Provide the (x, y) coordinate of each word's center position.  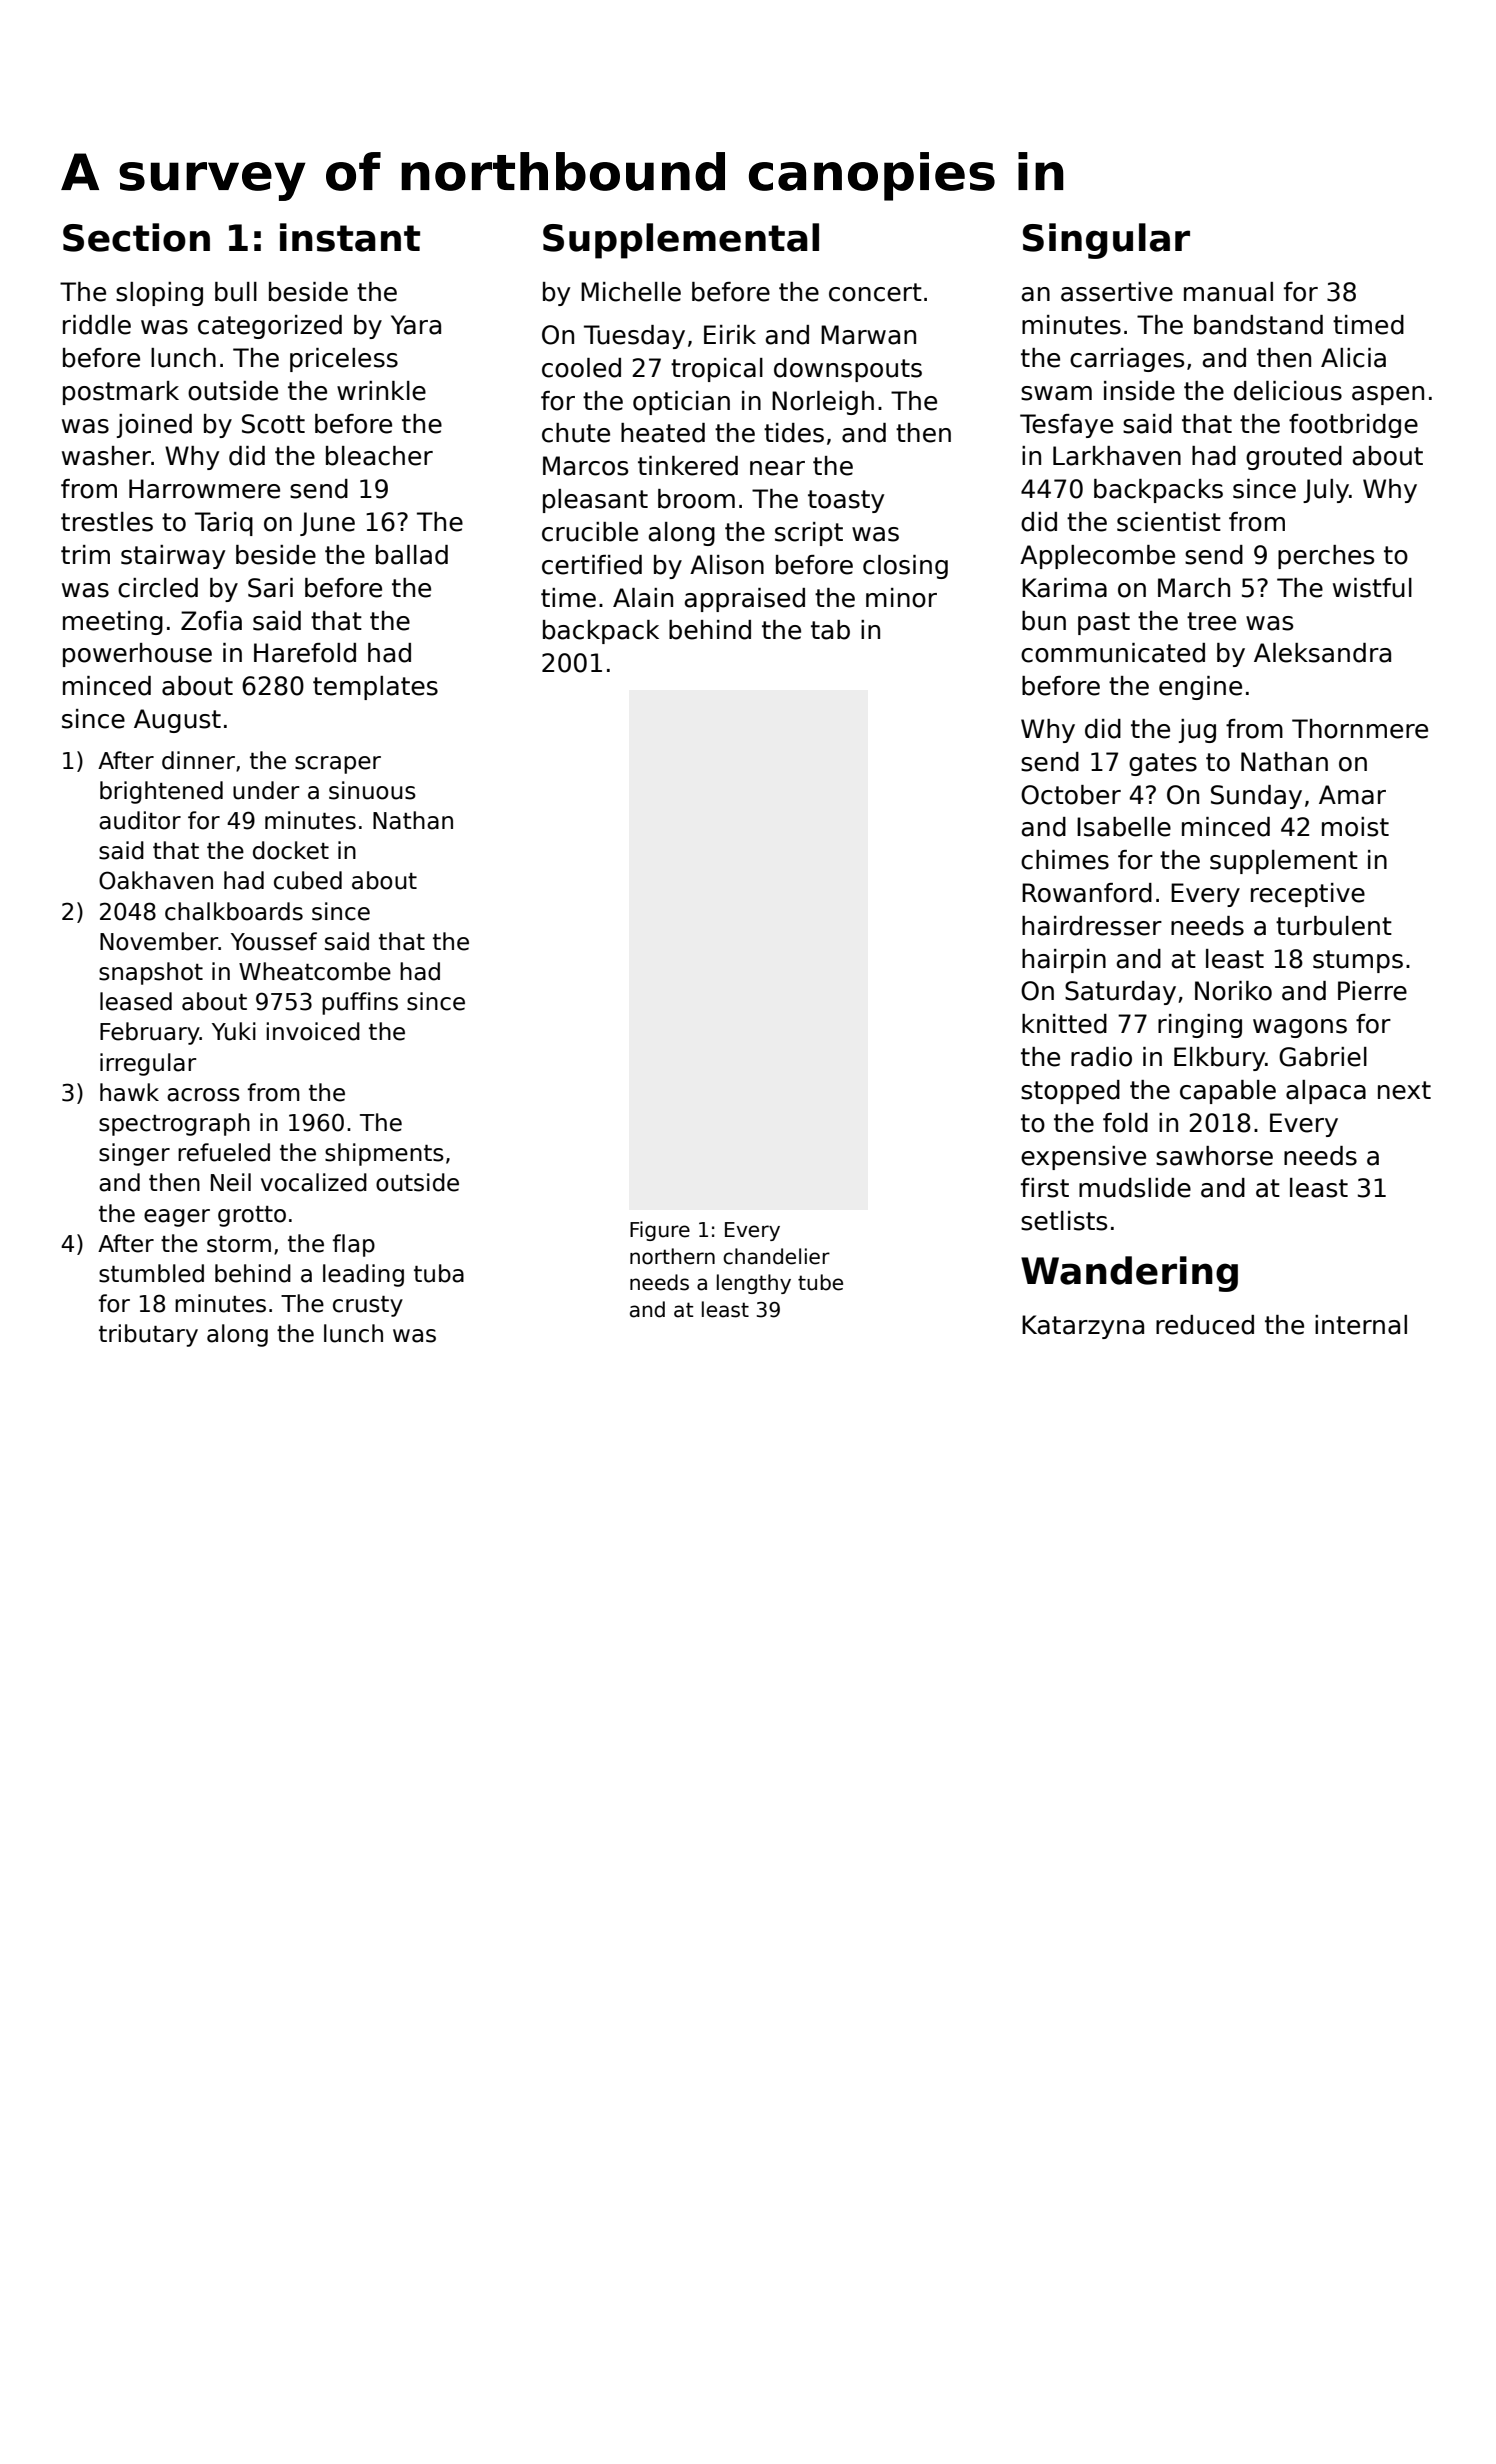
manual (1228, 292)
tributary (148, 1335)
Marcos (585, 466)
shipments (384, 1154)
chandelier (776, 1256)
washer (106, 456)
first (1045, 1188)
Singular (1106, 241)
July (1326, 491)
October (1071, 795)
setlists (1064, 1221)
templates (375, 688)
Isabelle (1124, 827)
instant (350, 237)
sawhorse (1214, 1156)
